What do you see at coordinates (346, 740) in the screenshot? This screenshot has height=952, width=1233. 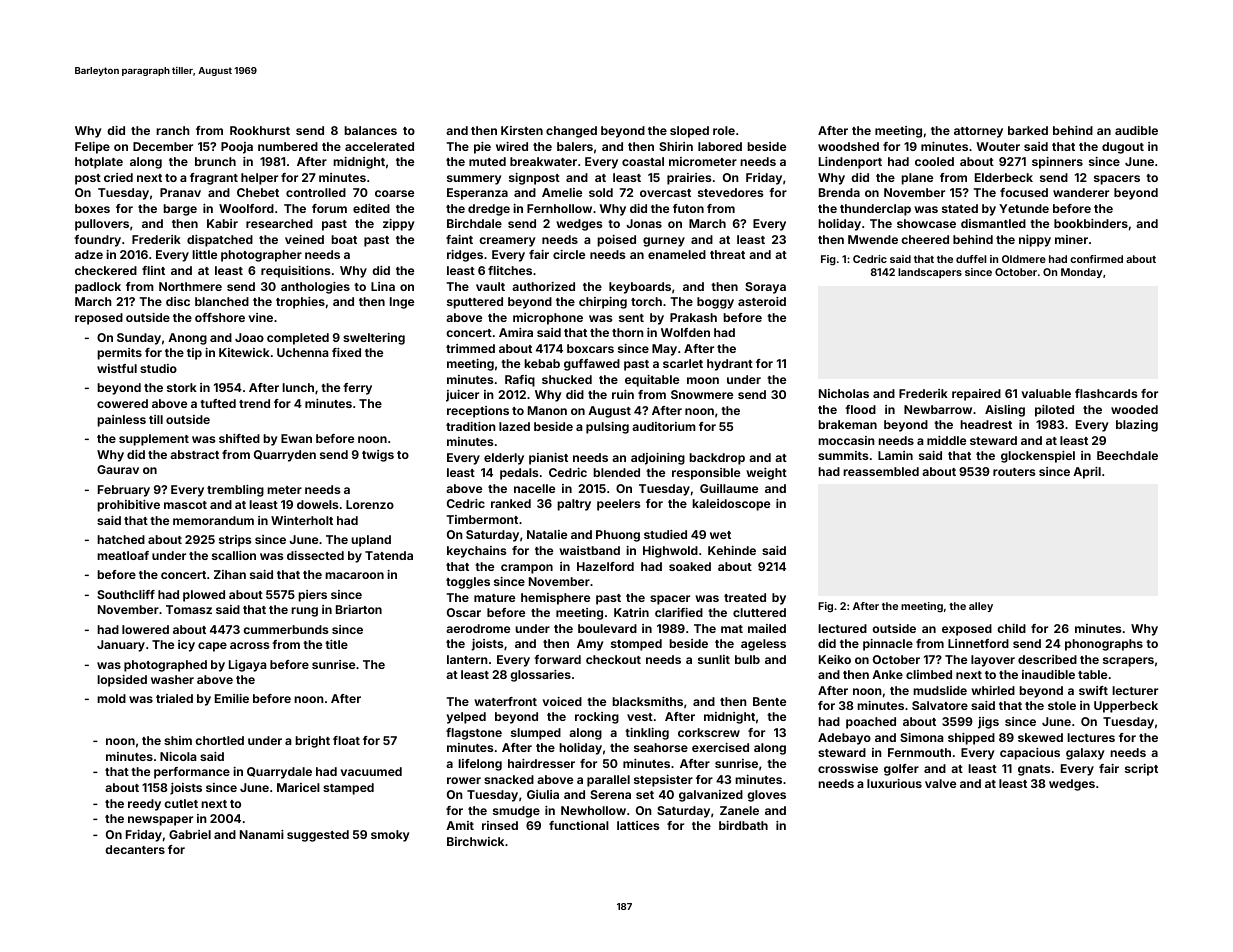 I see `float` at bounding box center [346, 740].
